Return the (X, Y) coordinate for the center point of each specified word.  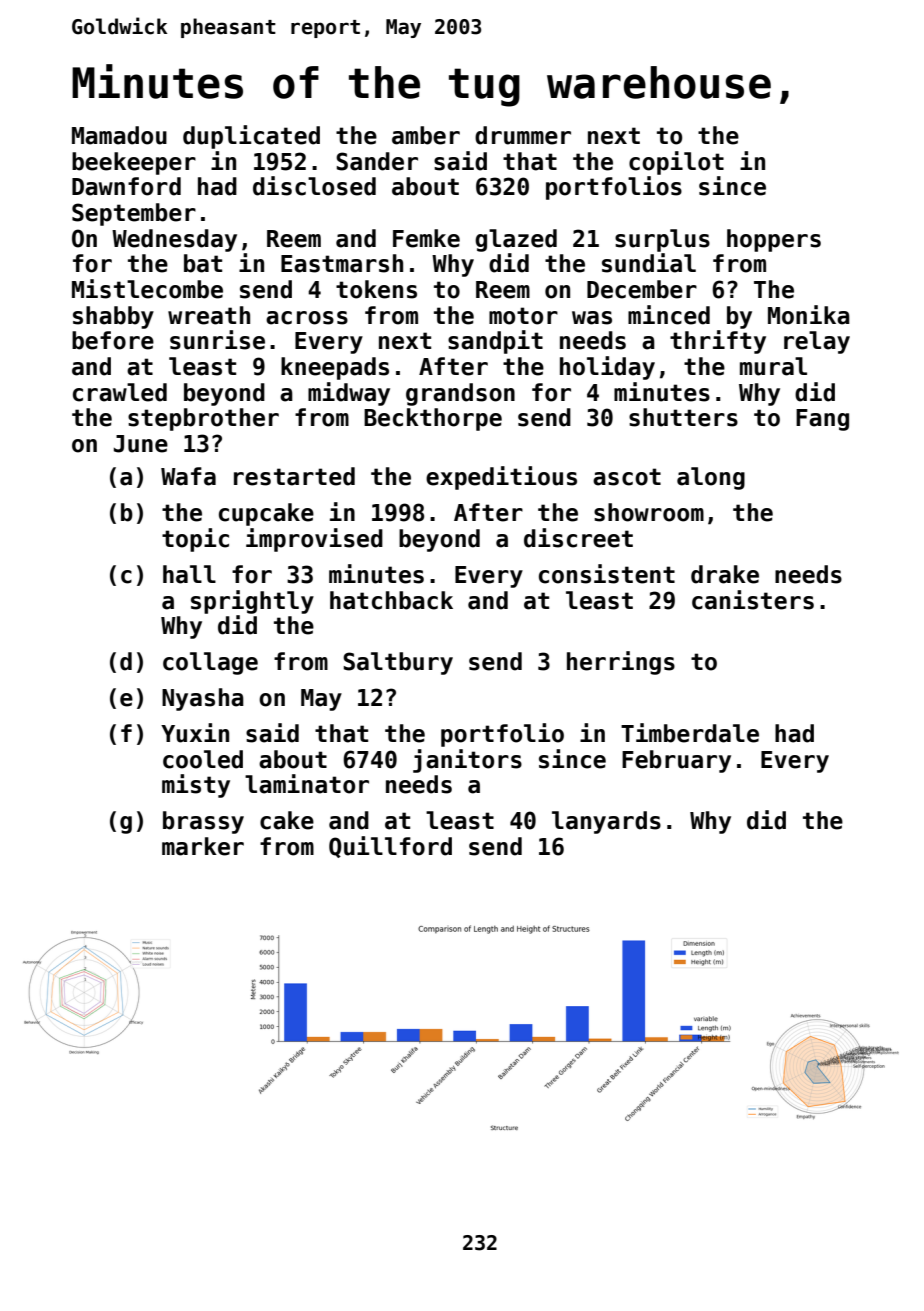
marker (203, 846)
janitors (467, 761)
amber (426, 135)
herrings (621, 663)
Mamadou (119, 135)
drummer (523, 135)
